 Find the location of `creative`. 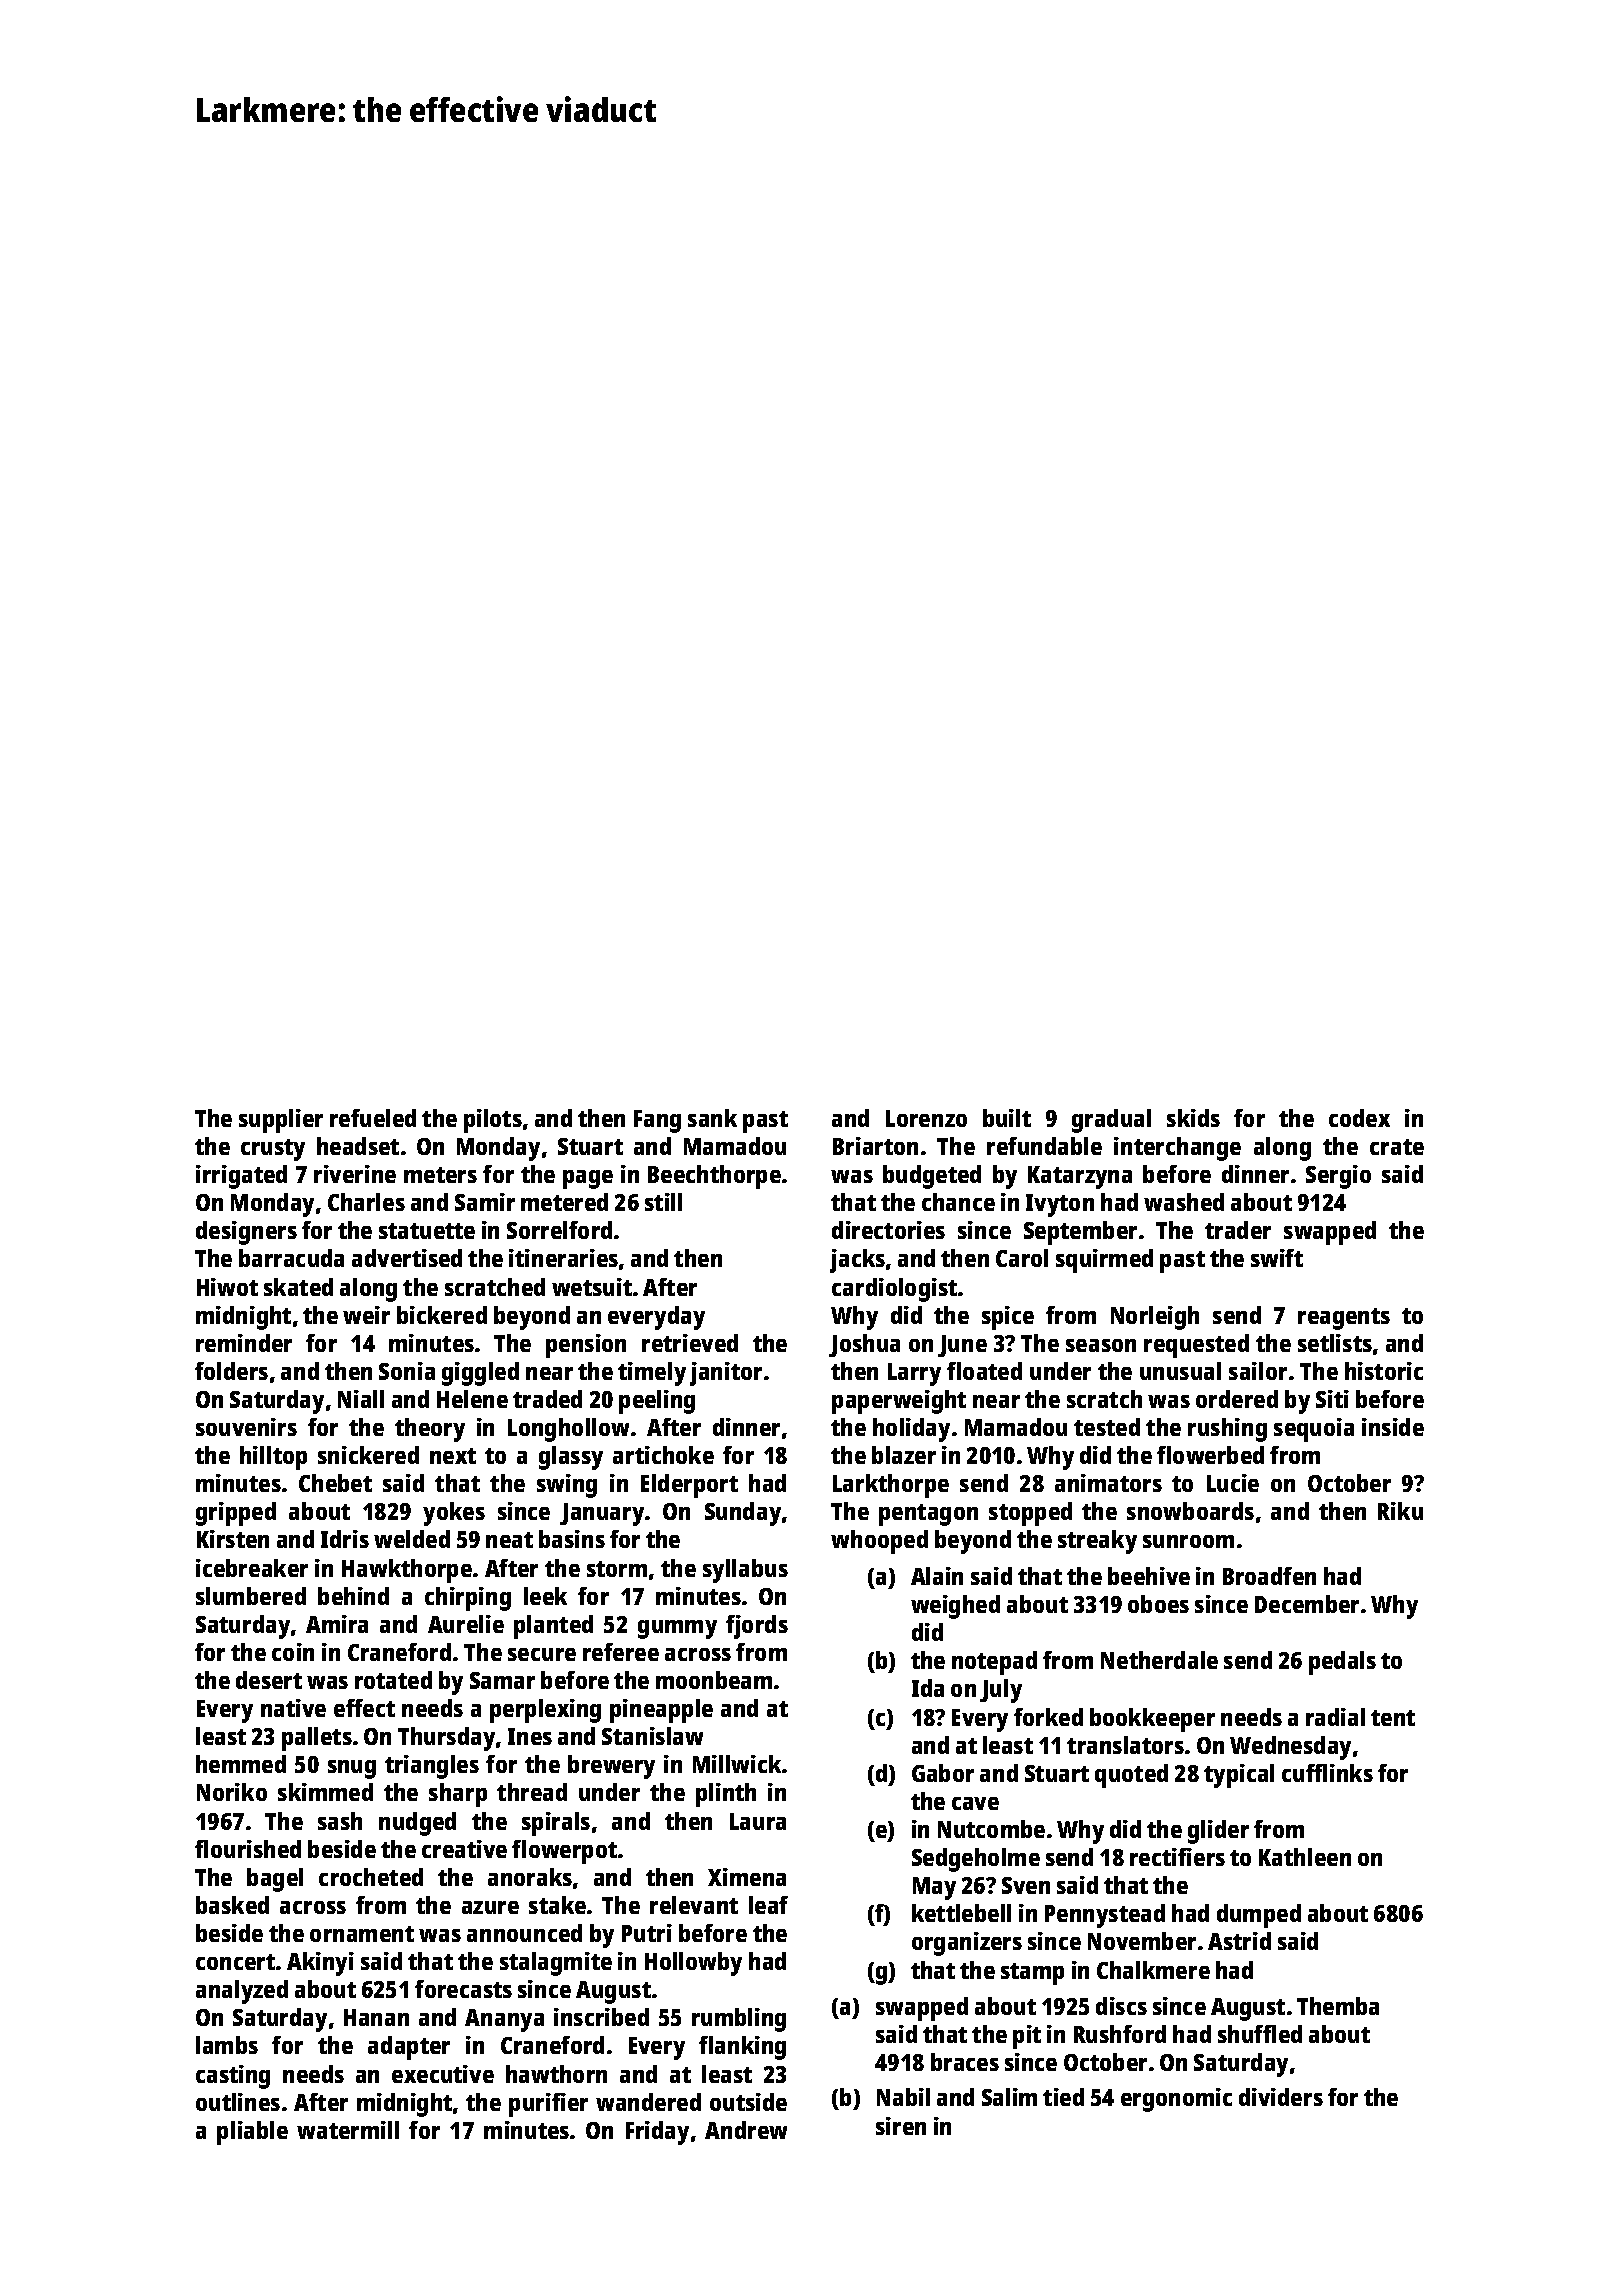

creative is located at coordinates (464, 1849).
